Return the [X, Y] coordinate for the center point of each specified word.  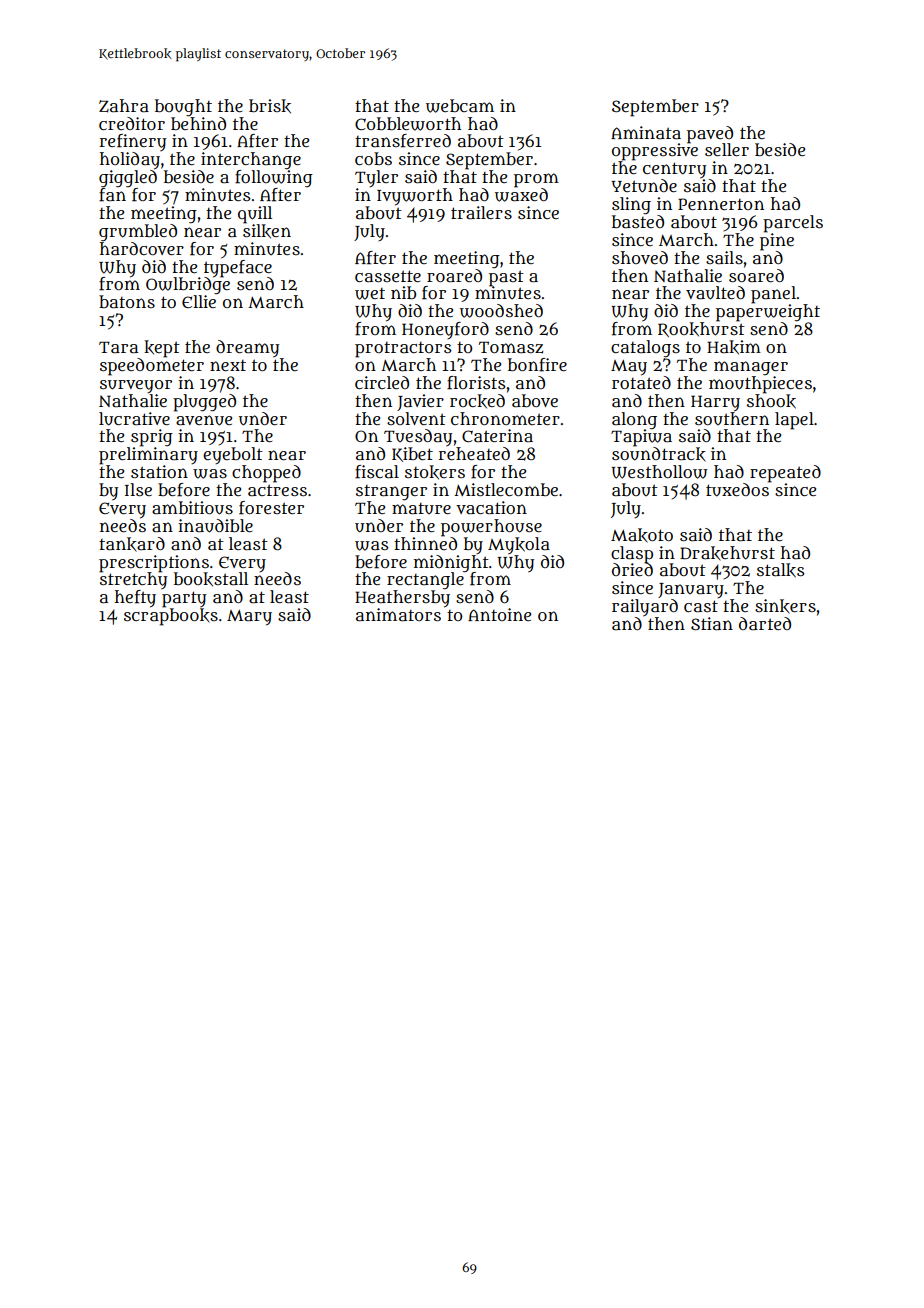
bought [183, 107]
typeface [238, 268]
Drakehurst [727, 553]
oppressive [655, 152]
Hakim [734, 347]
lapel [794, 420]
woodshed [501, 311]
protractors [403, 350]
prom [536, 180]
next [228, 365]
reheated [474, 453]
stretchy [133, 581]
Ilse [138, 489]
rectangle [426, 581]
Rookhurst [701, 329]
